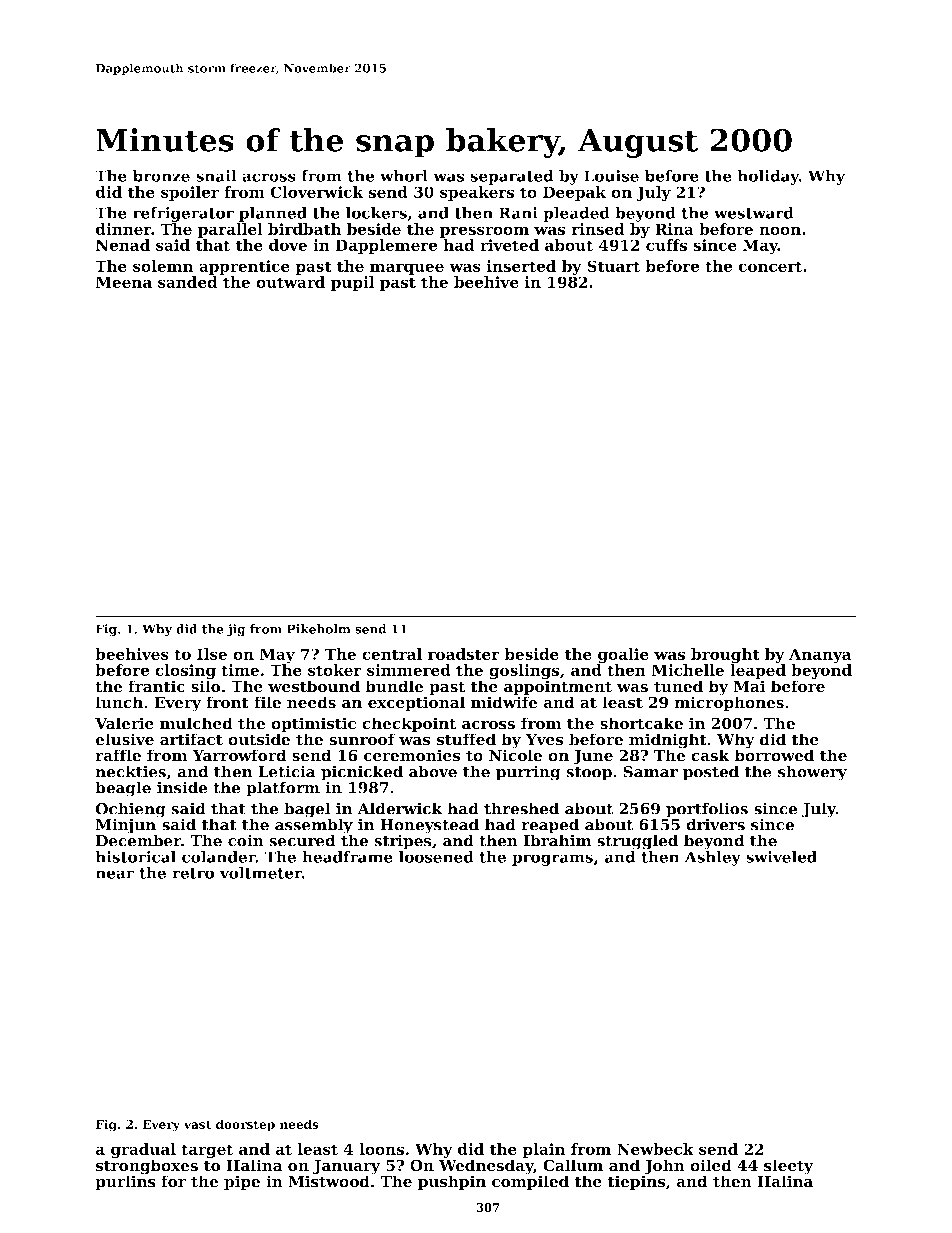 The height and width of the page is (1233, 952). Describe the element at coordinates (781, 857) in the page. I see `swiveled` at that location.
